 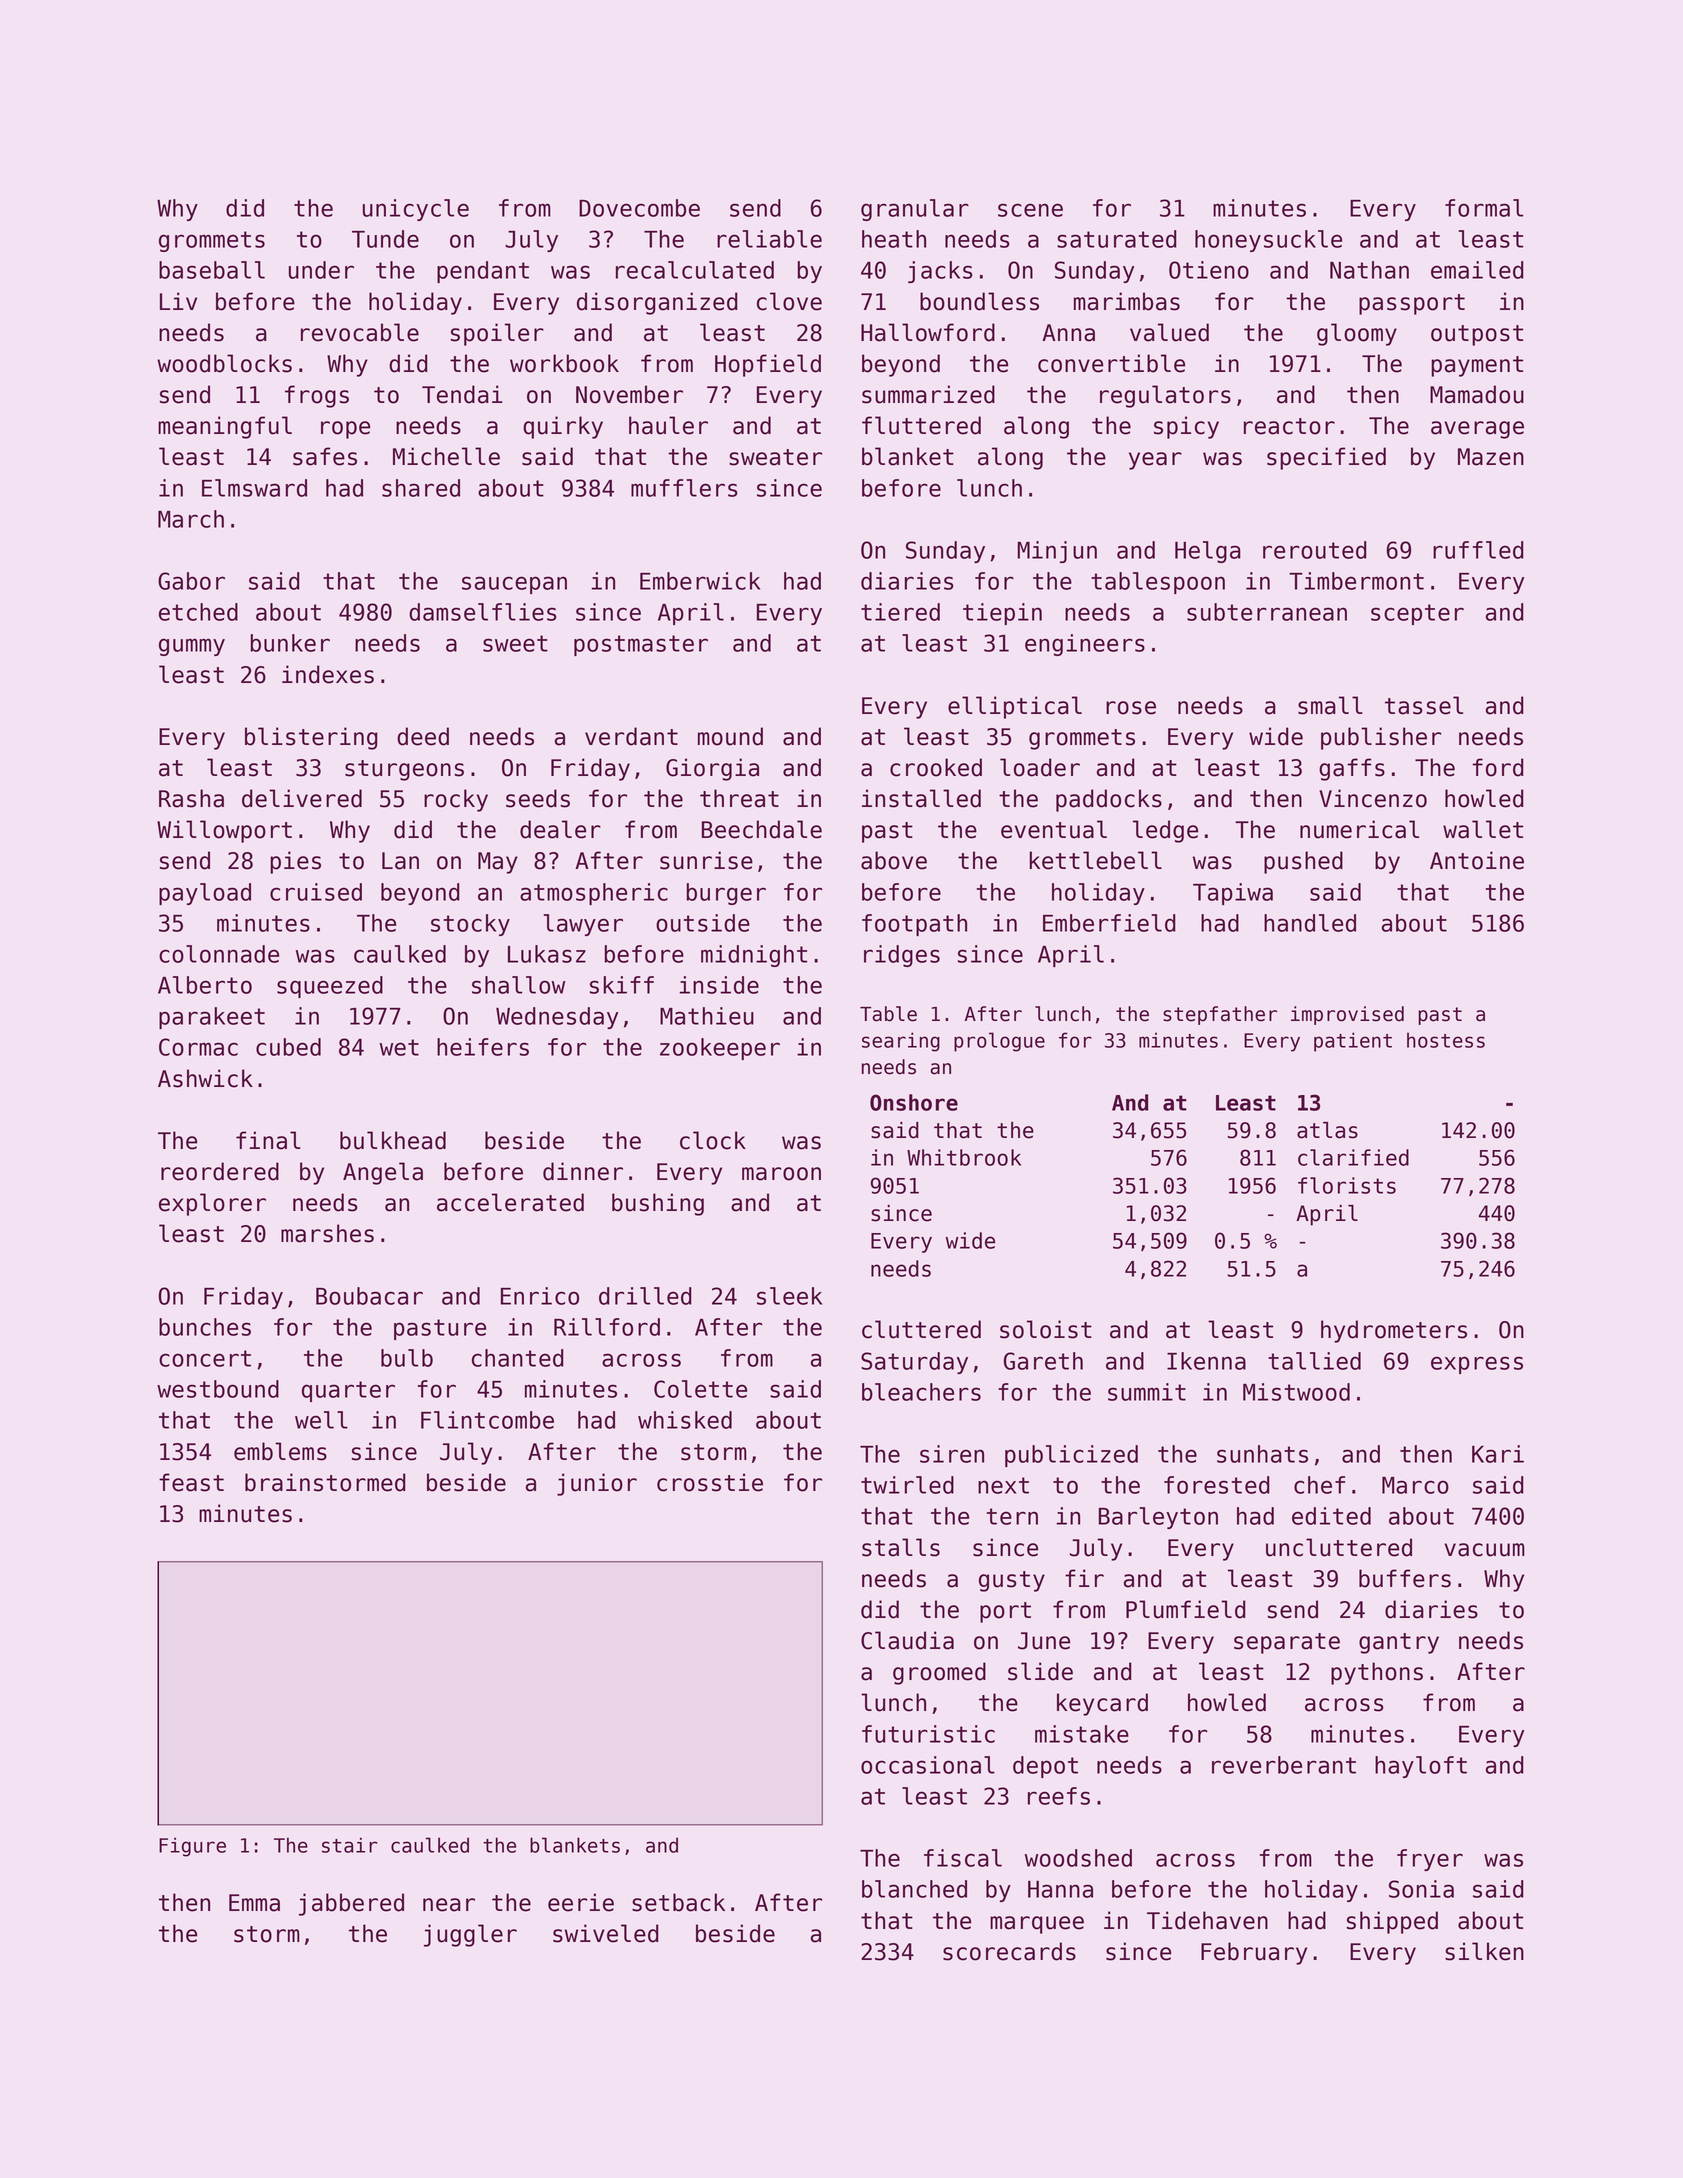 What do you see at coordinates (1268, 241) in the screenshot?
I see `honeysuckle` at bounding box center [1268, 241].
